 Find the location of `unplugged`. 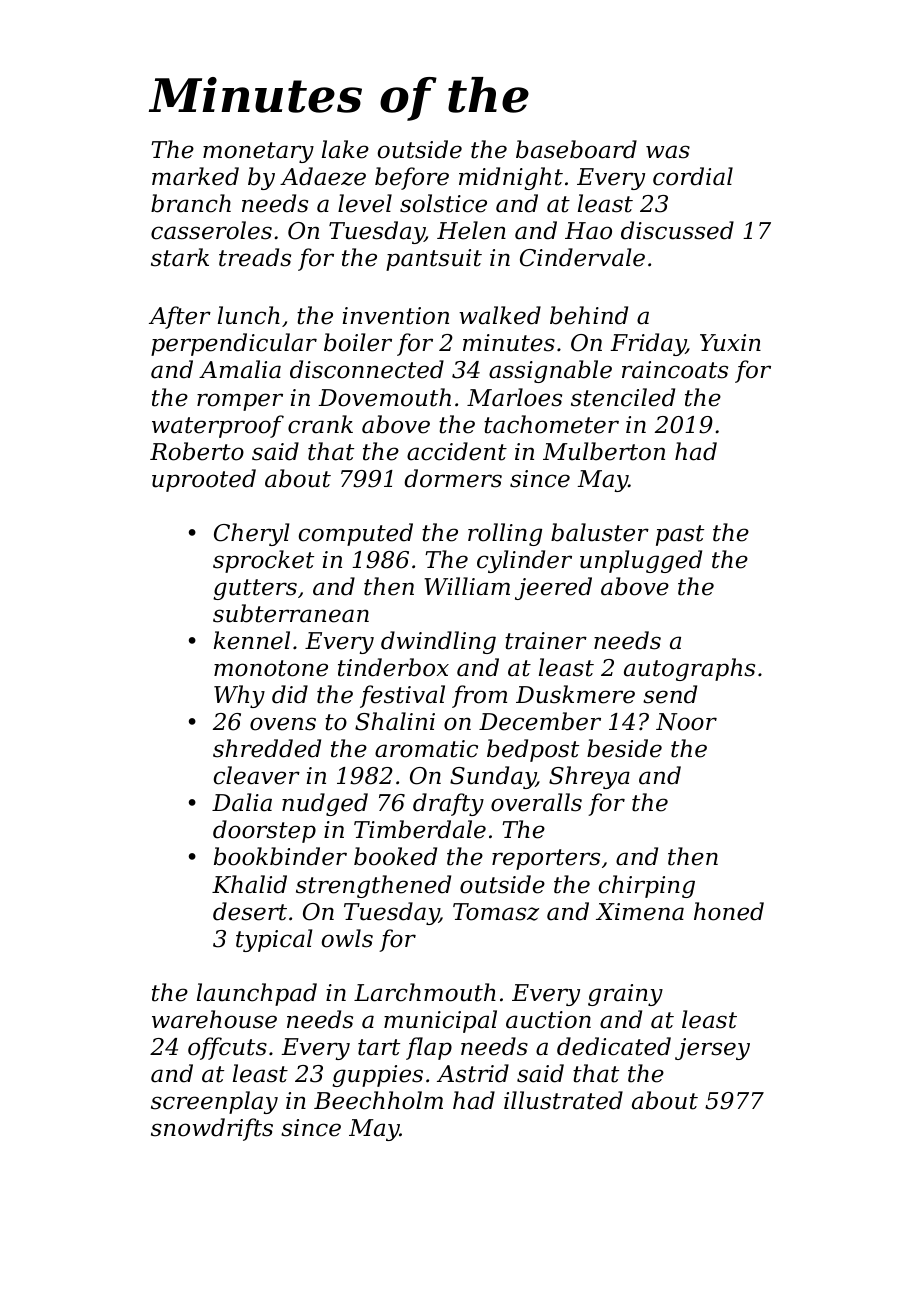

unplugged is located at coordinates (641, 561).
